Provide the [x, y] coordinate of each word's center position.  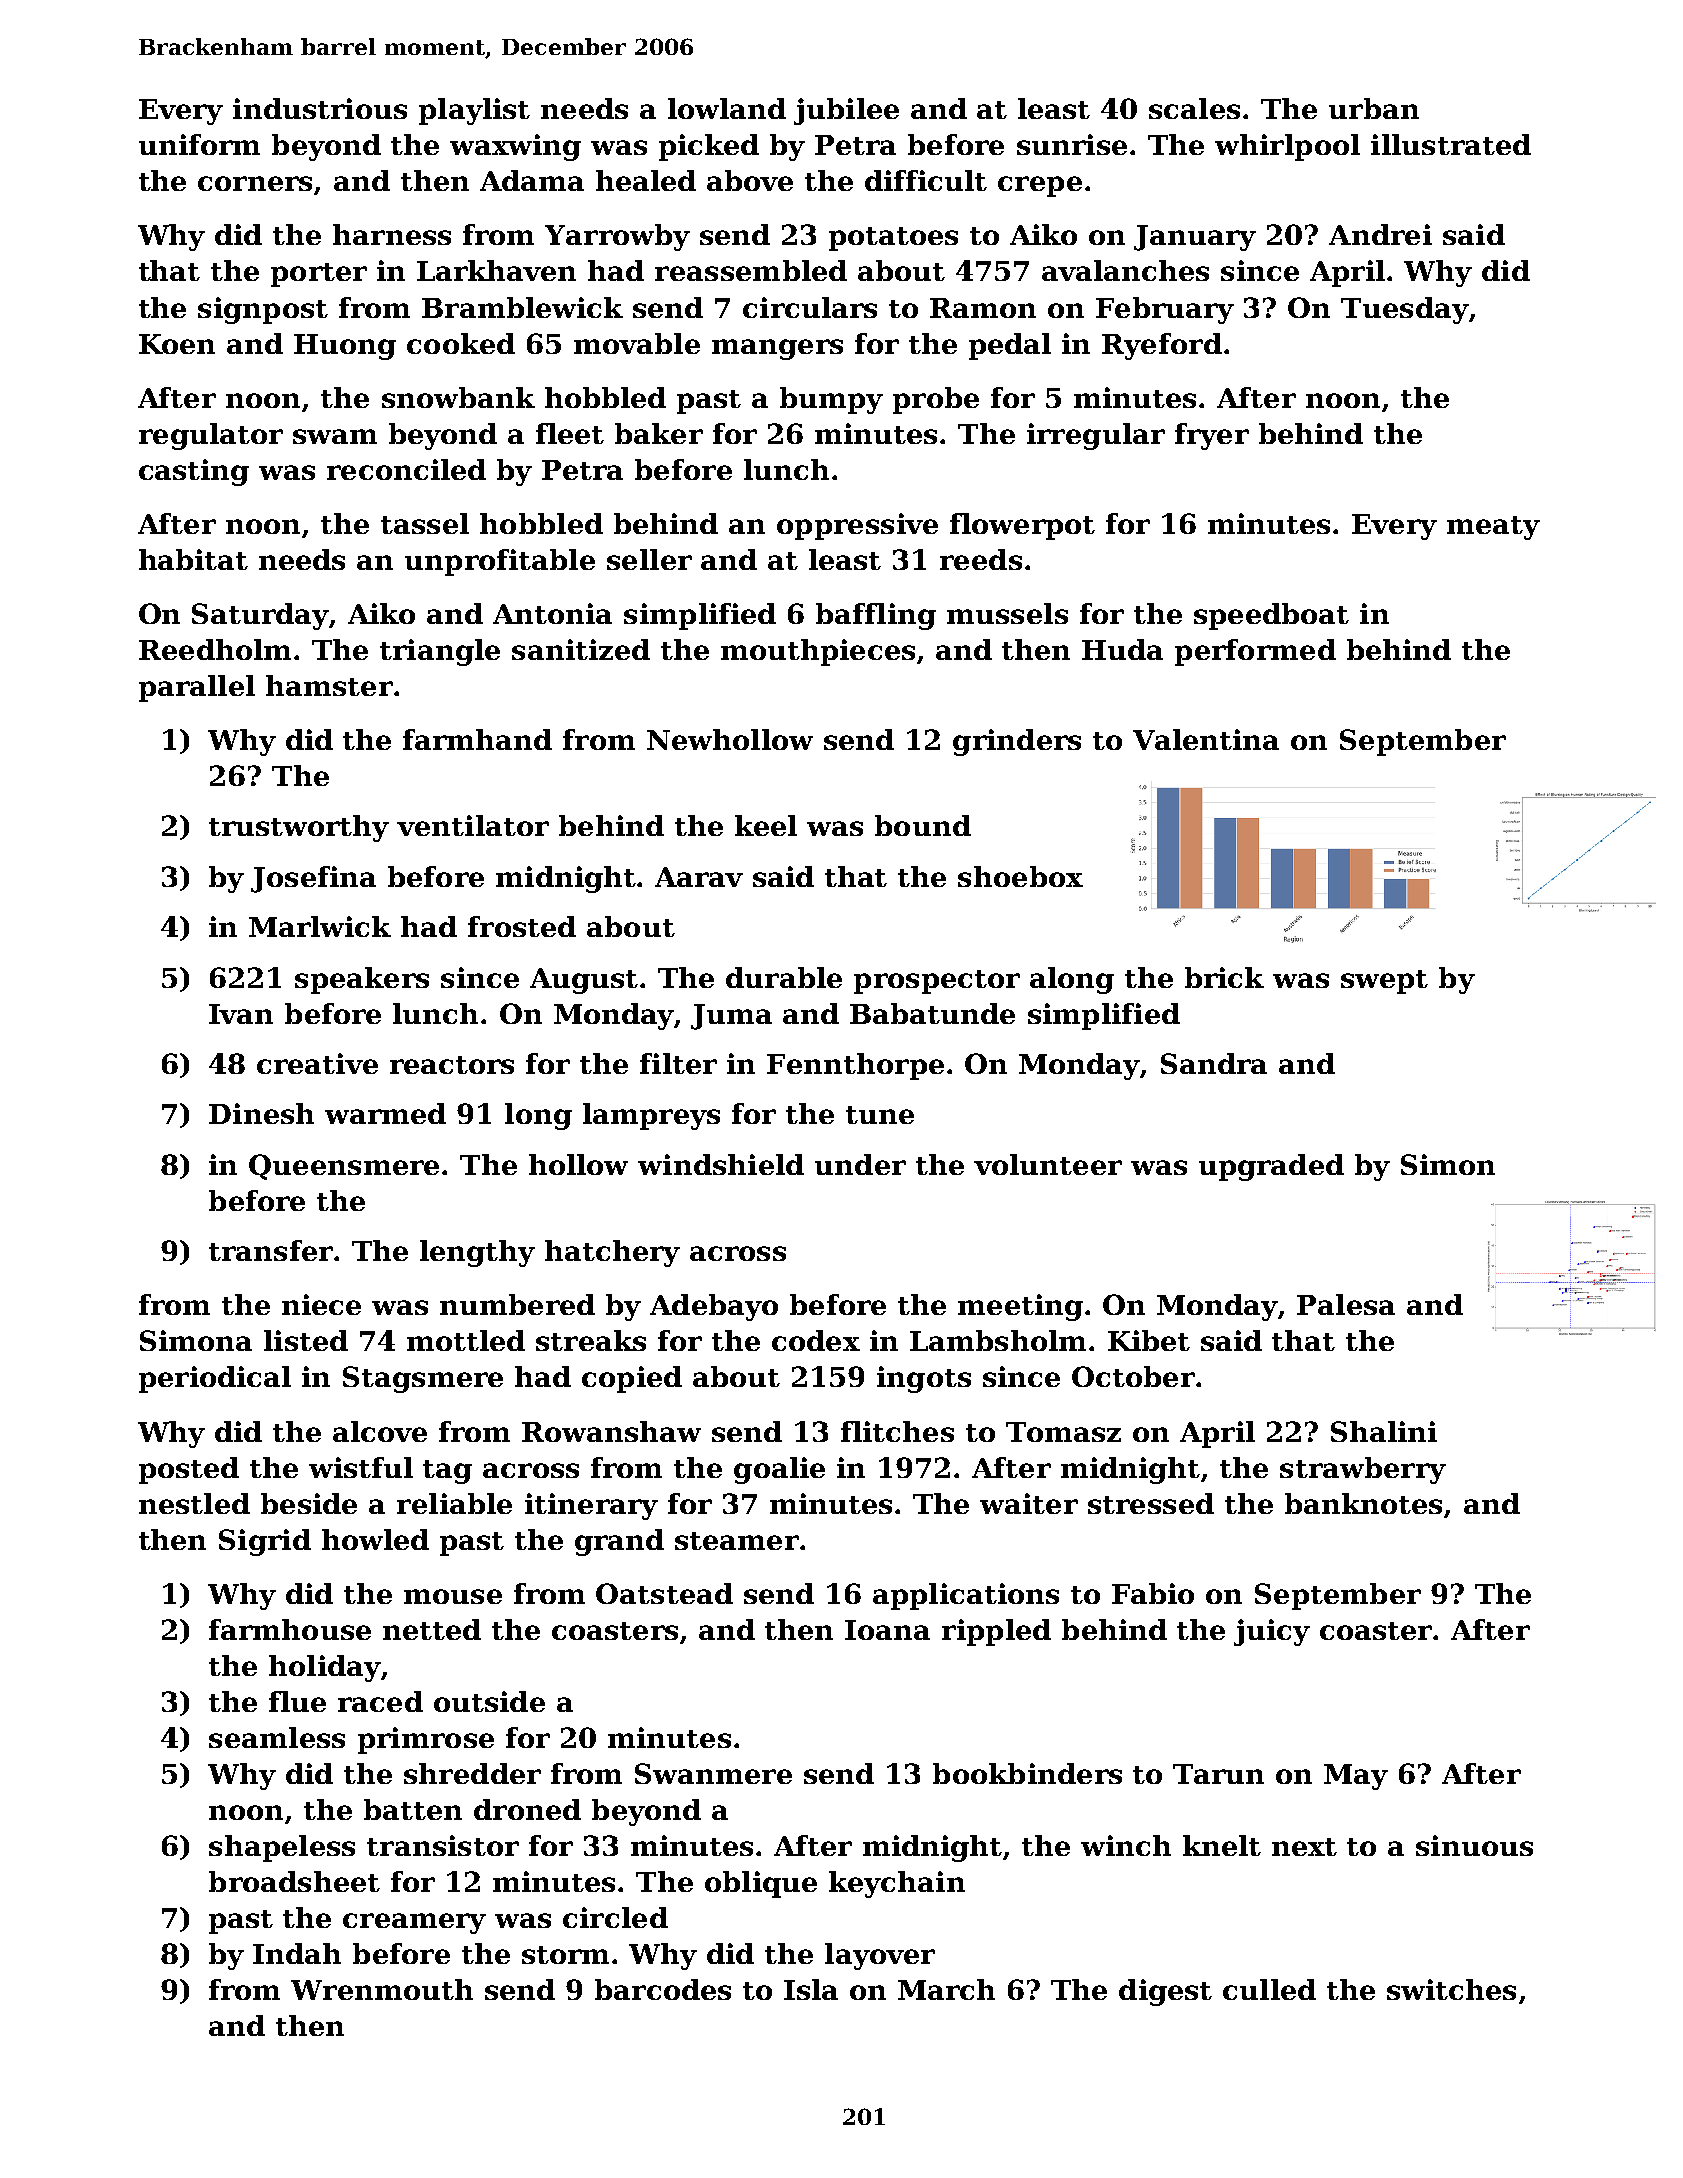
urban [1374, 108]
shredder [472, 1773]
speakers [362, 980]
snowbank [458, 397]
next [1304, 1847]
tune [880, 1115]
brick [1224, 977]
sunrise [1072, 144]
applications [966, 1596]
